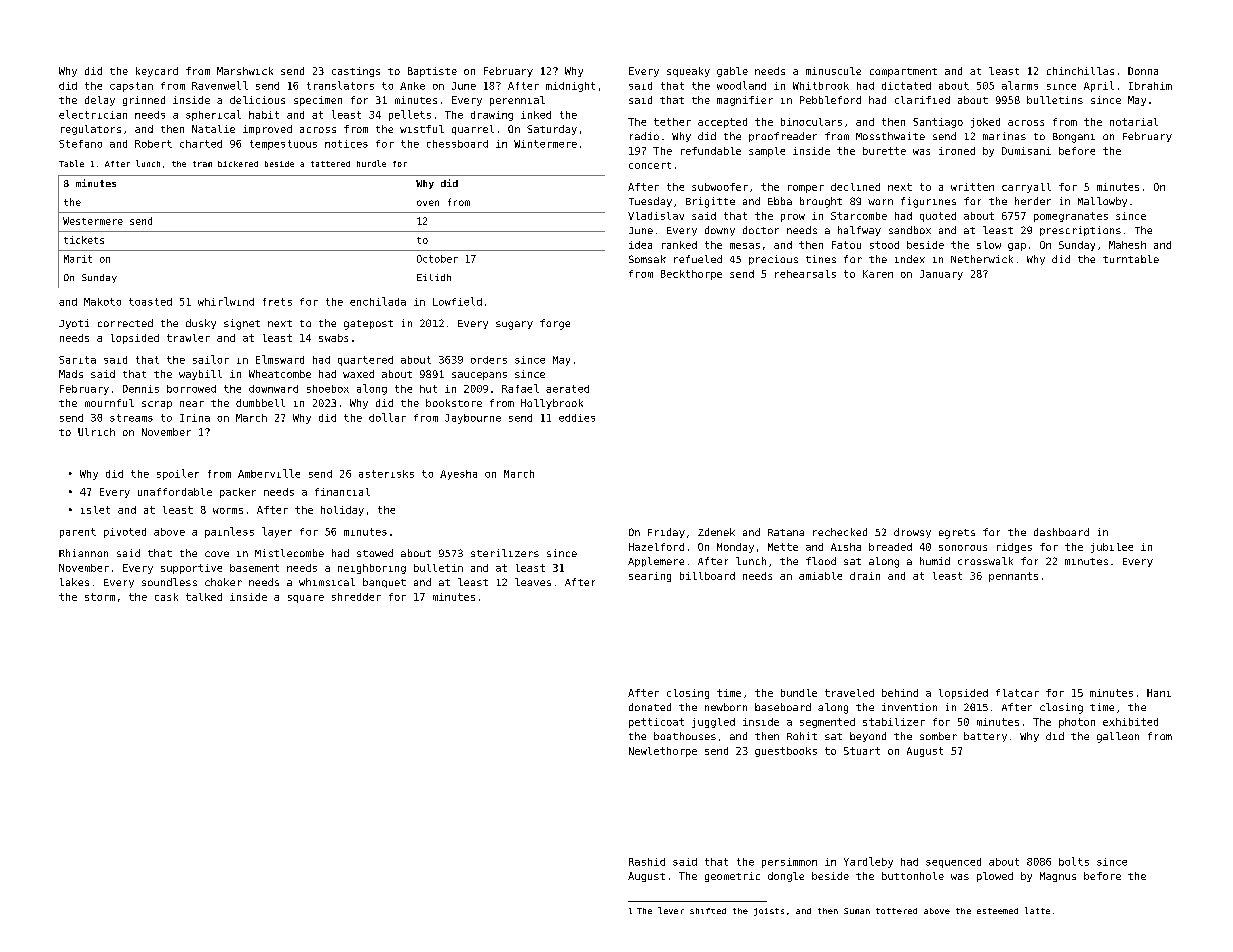  What do you see at coordinates (157, 72) in the screenshot?
I see `keycard` at bounding box center [157, 72].
